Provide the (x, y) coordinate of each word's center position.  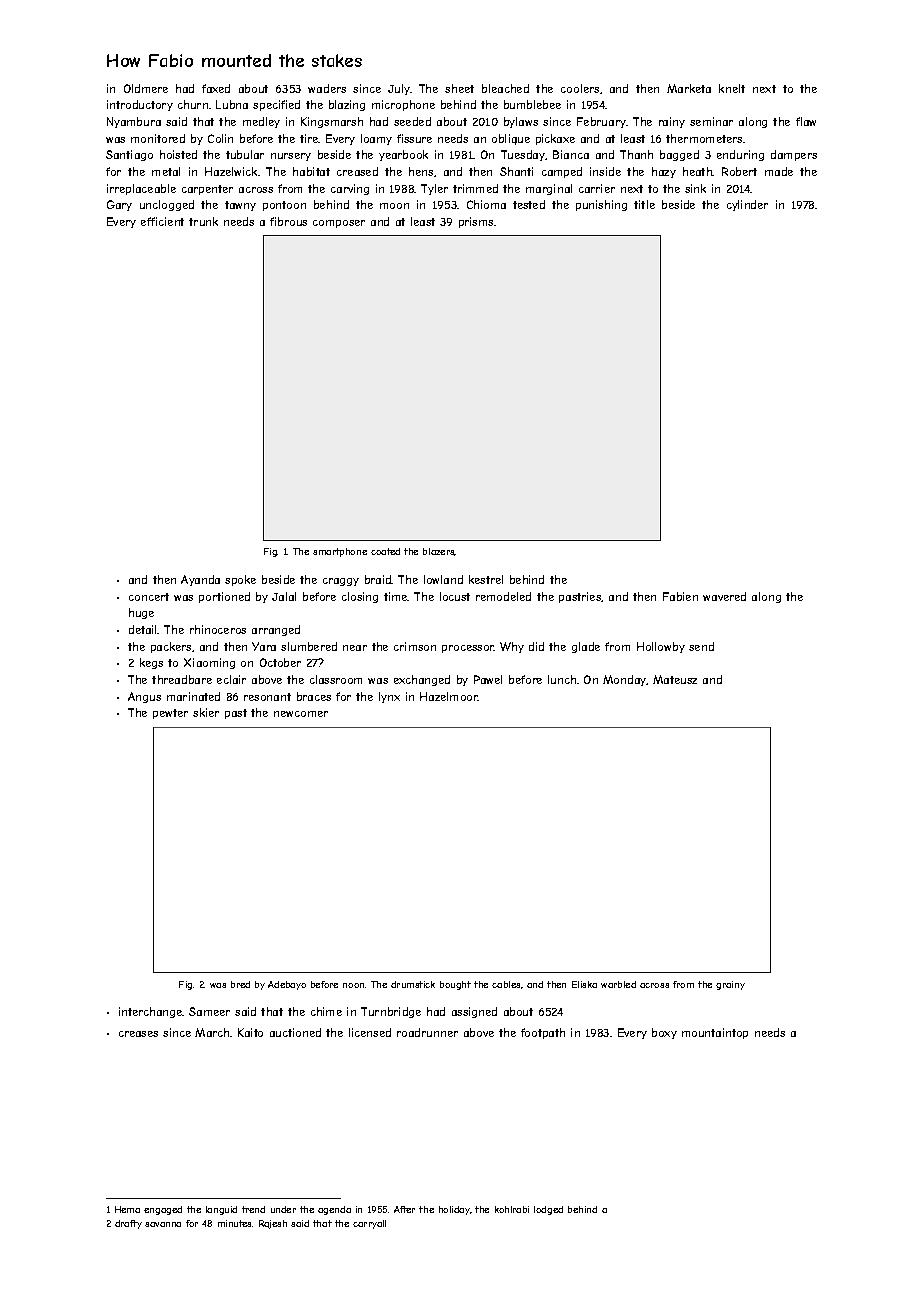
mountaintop (715, 1033)
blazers (439, 552)
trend (253, 1209)
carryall (369, 1224)
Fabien (680, 596)
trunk (203, 221)
